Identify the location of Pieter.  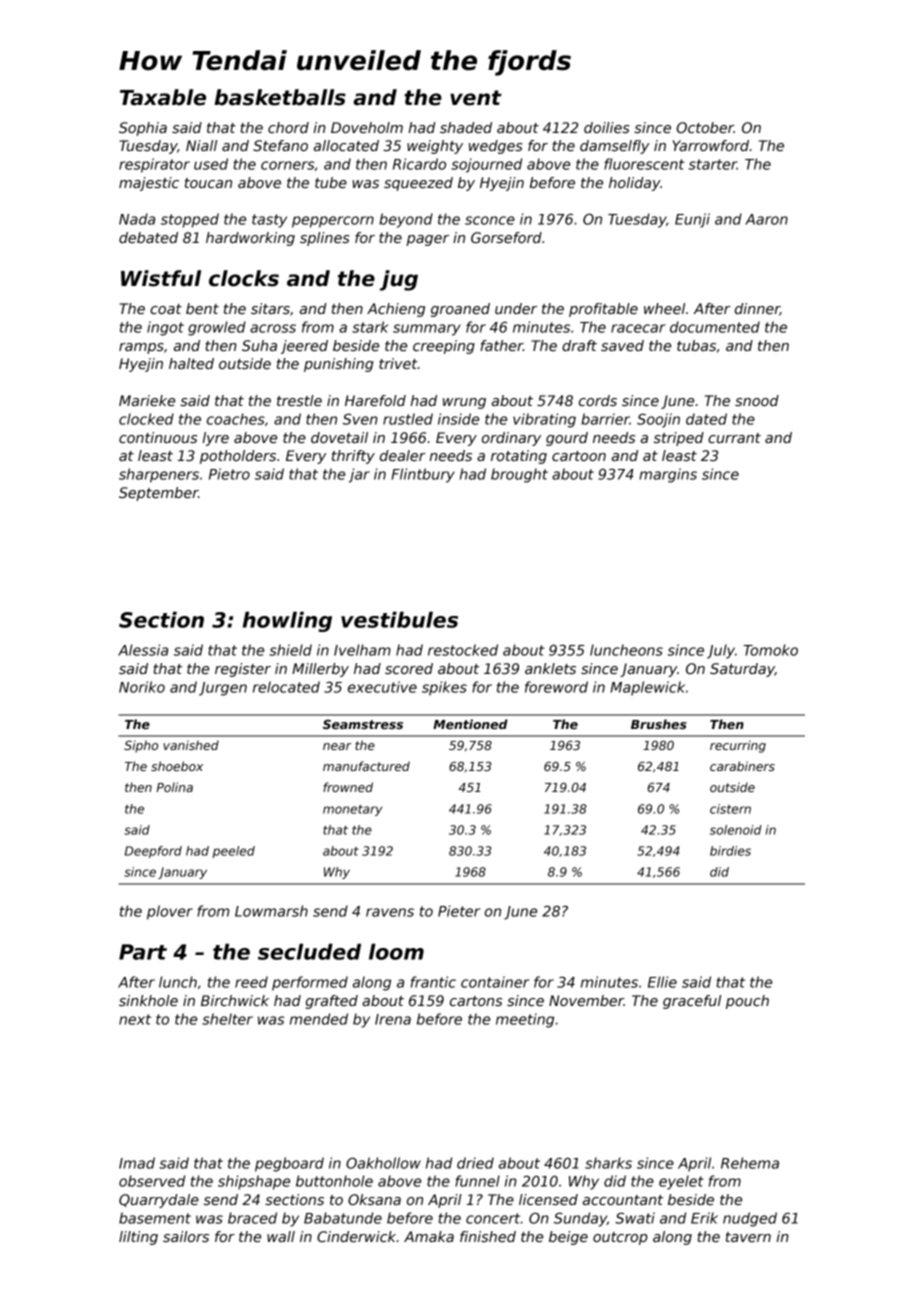
(459, 911).
